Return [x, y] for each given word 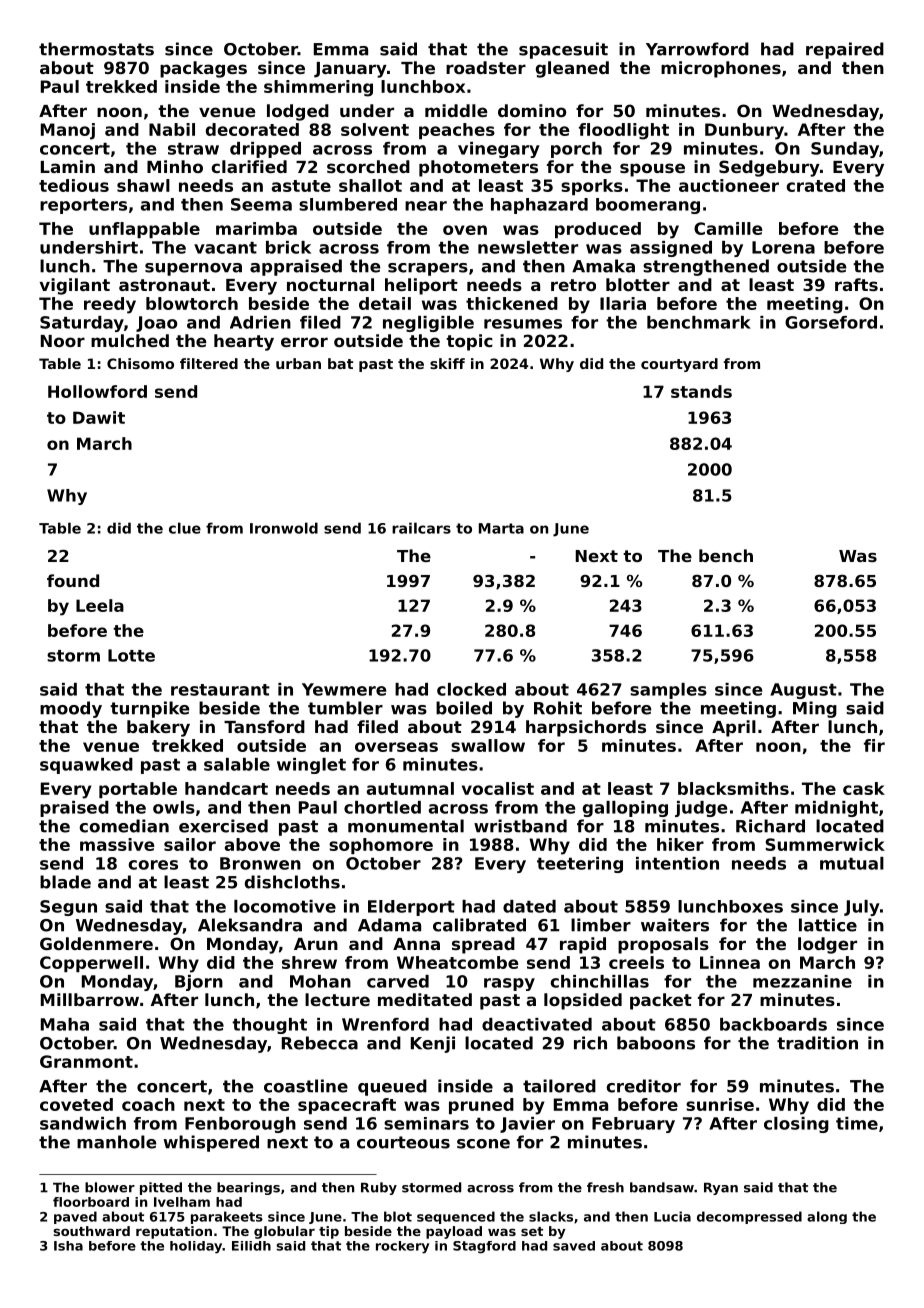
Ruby [379, 1188]
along [827, 1217]
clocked [471, 689]
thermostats [96, 49]
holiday [196, 1247]
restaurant [220, 690]
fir [874, 745]
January [350, 70]
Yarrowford [697, 49]
